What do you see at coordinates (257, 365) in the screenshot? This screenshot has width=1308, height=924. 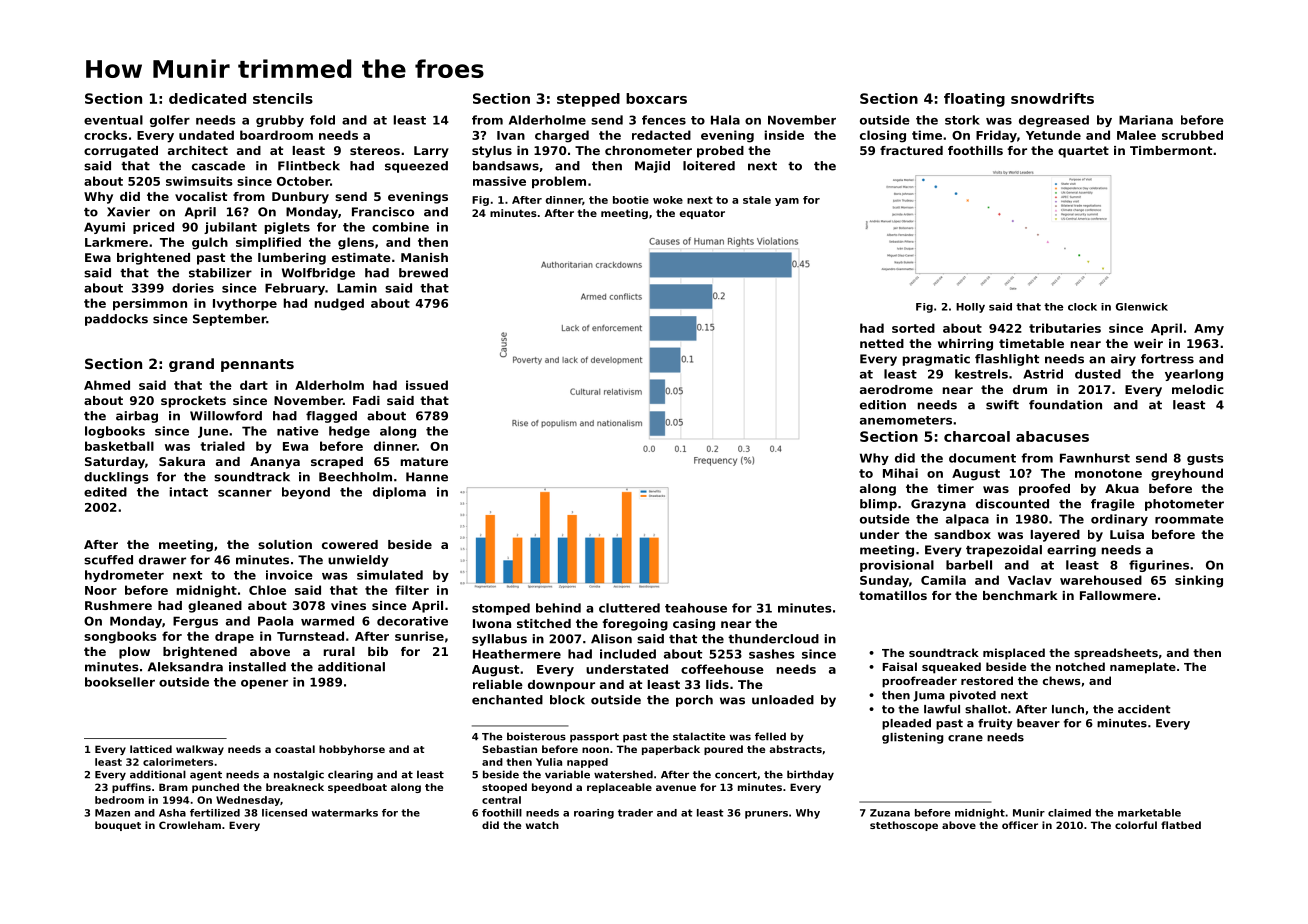 I see `pennants` at bounding box center [257, 365].
